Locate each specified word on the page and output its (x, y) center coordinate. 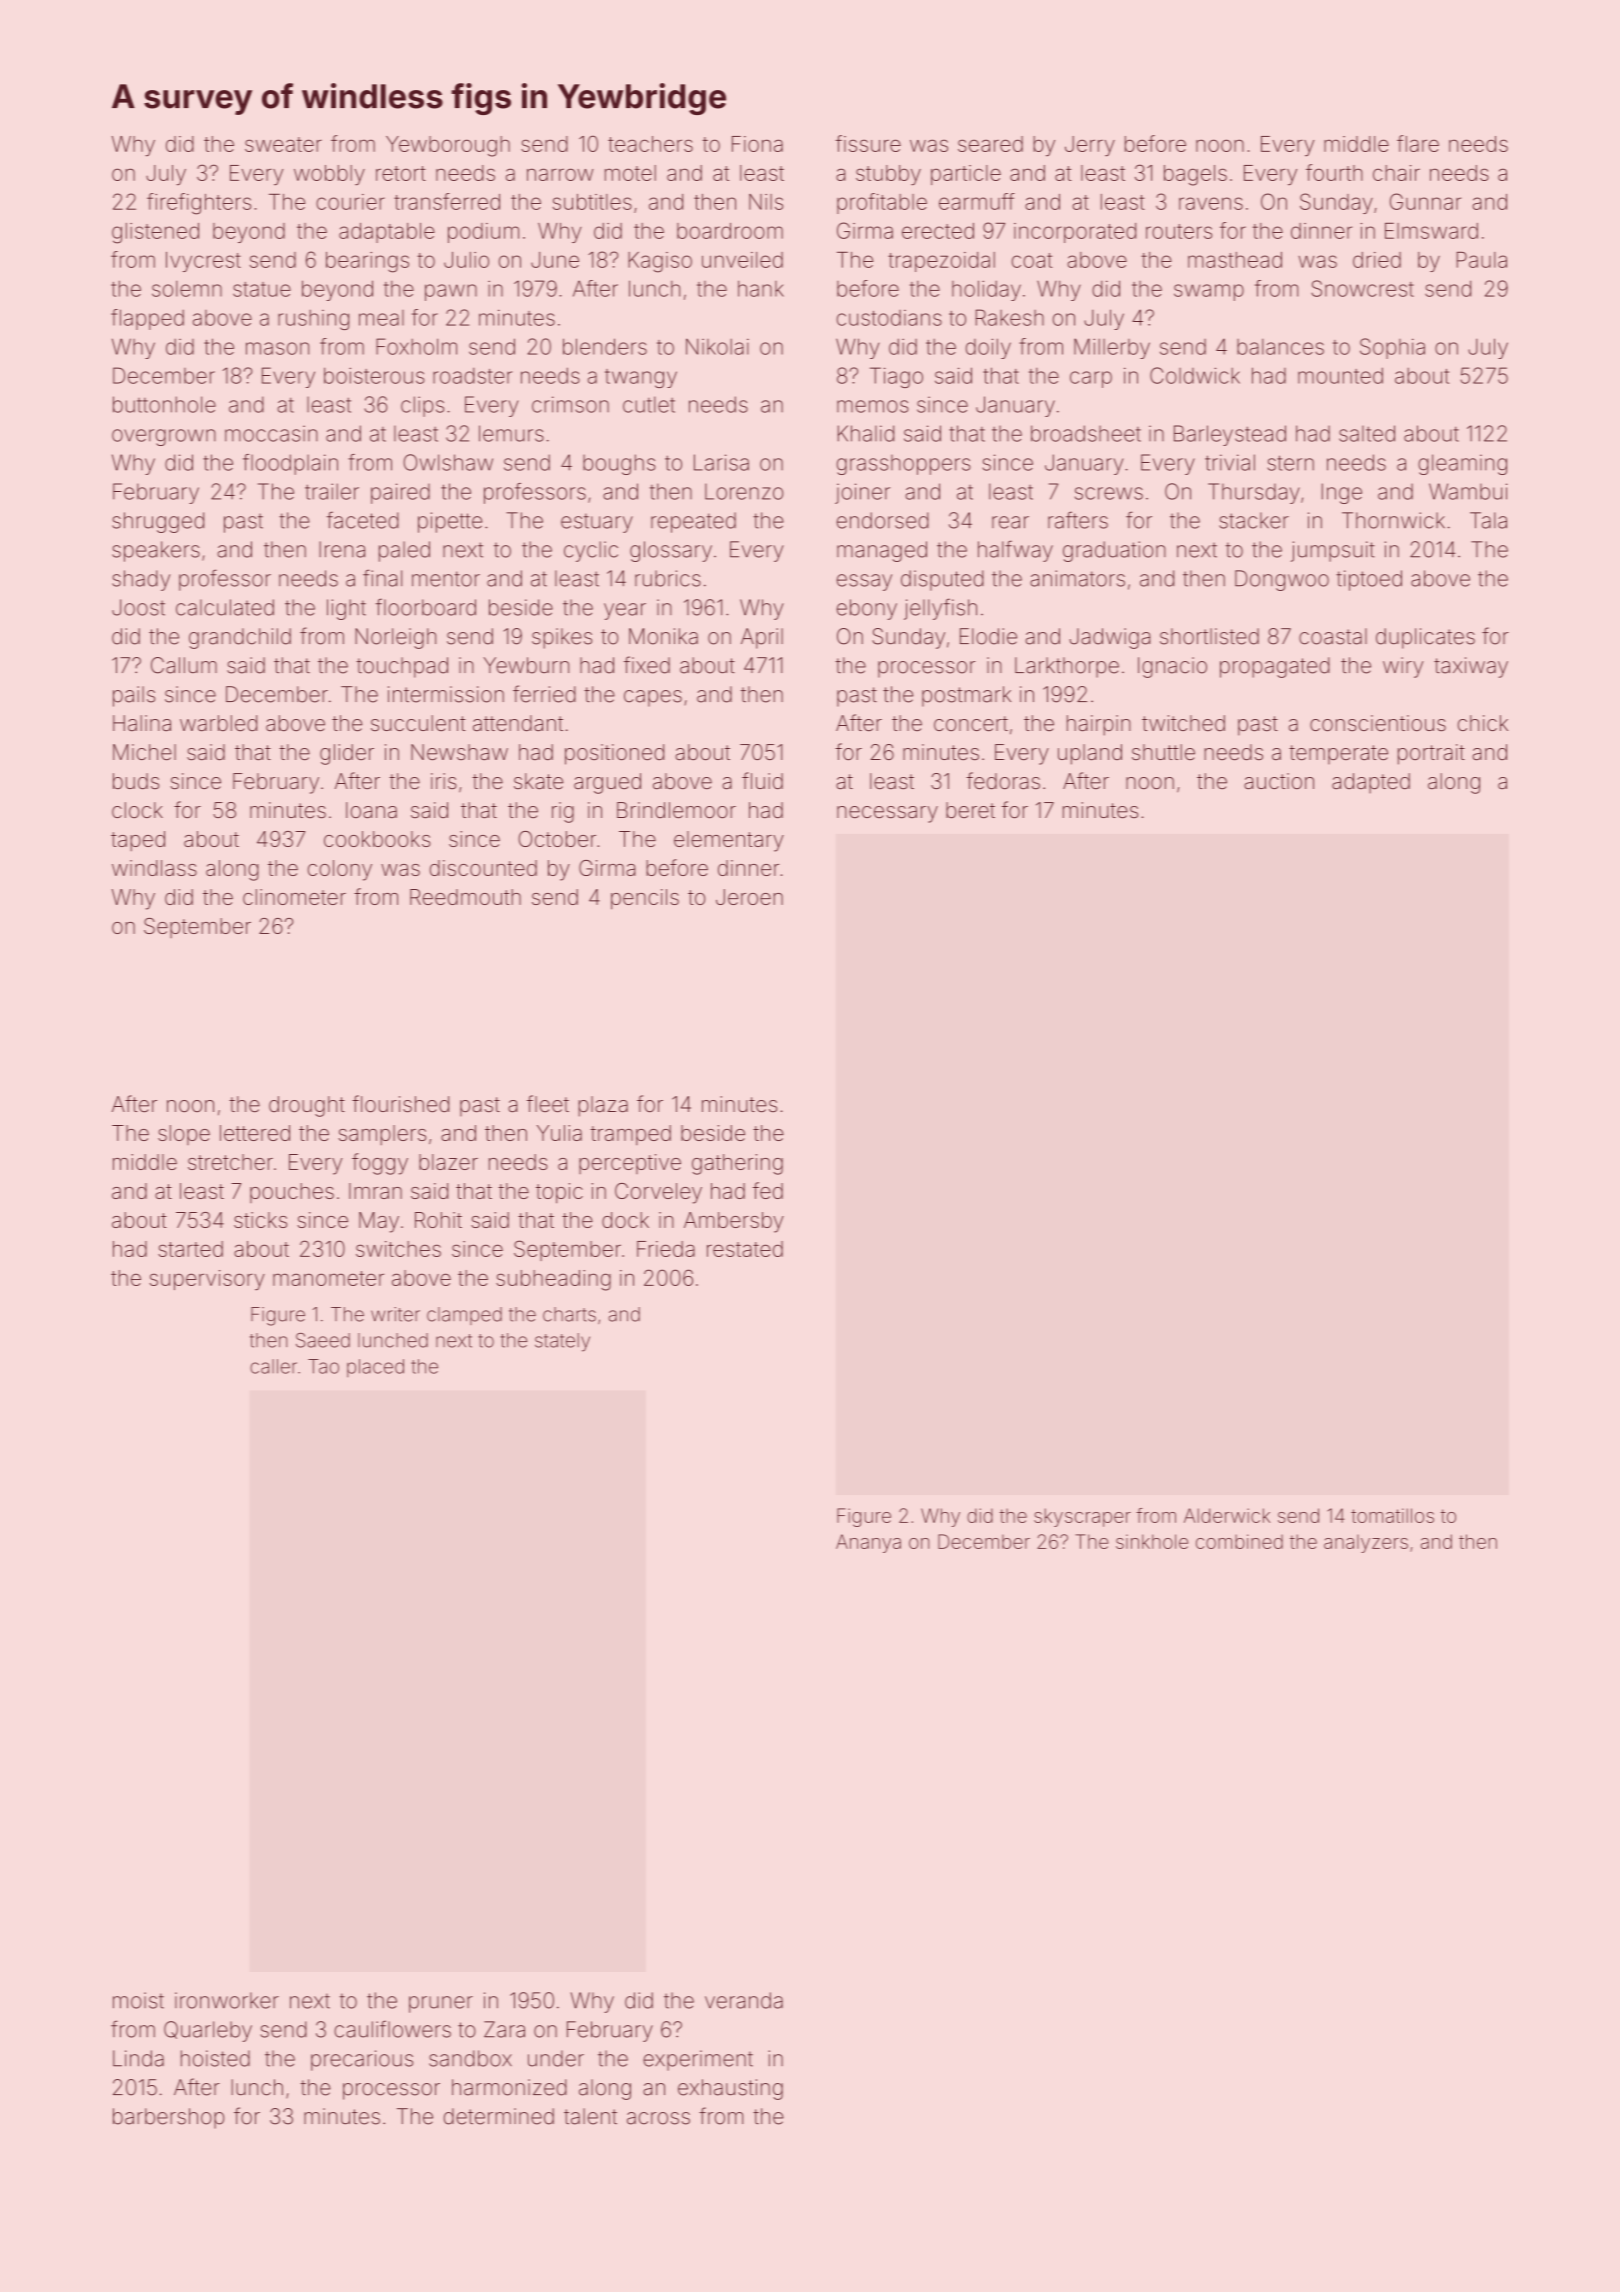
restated (745, 1249)
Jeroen (749, 897)
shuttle (1163, 752)
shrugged (158, 522)
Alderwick (1227, 1515)
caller (273, 1366)
